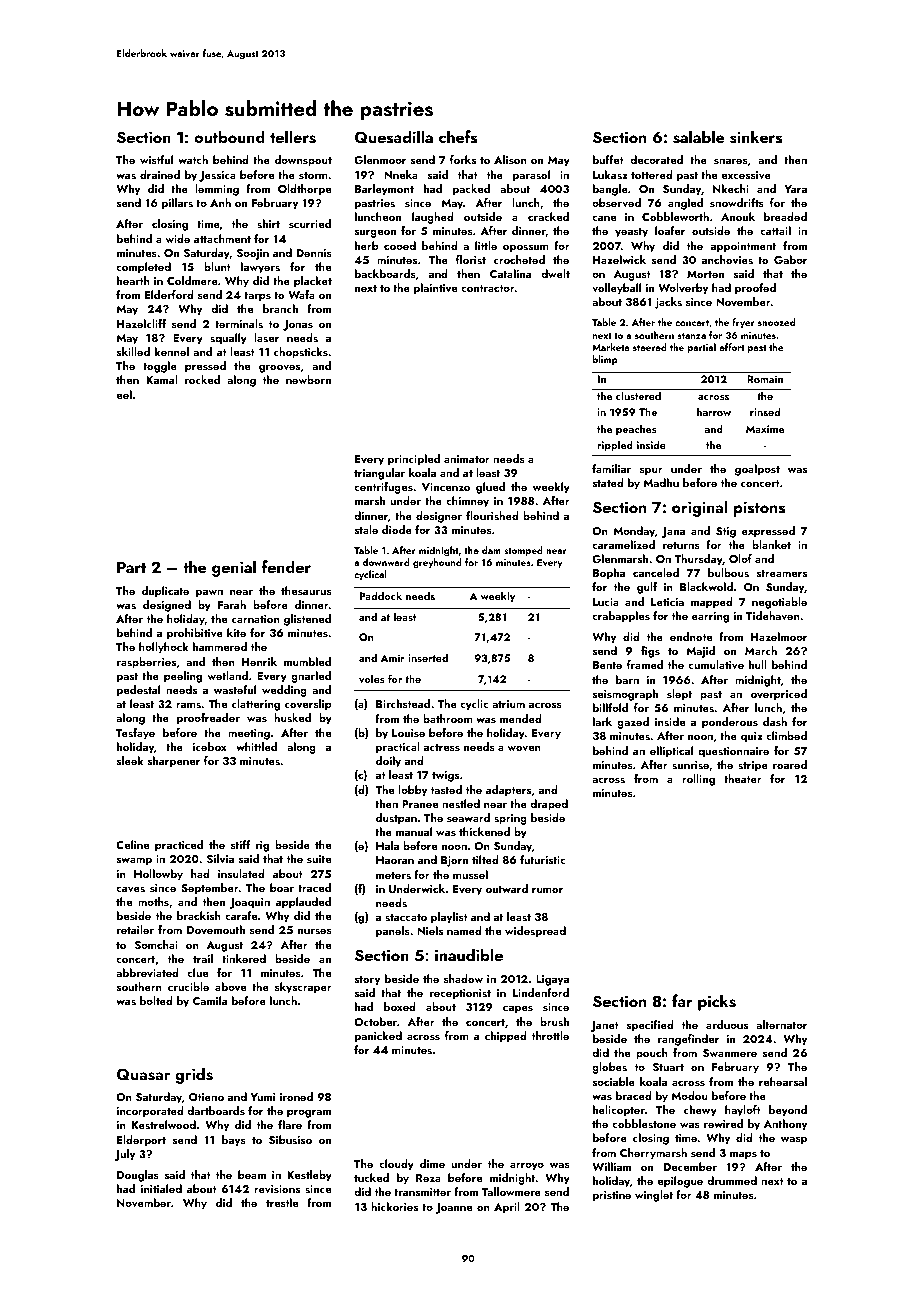 Image resolution: width=924 pixels, height=1308 pixels. What do you see at coordinates (785, 1125) in the screenshot?
I see `Anthony` at bounding box center [785, 1125].
